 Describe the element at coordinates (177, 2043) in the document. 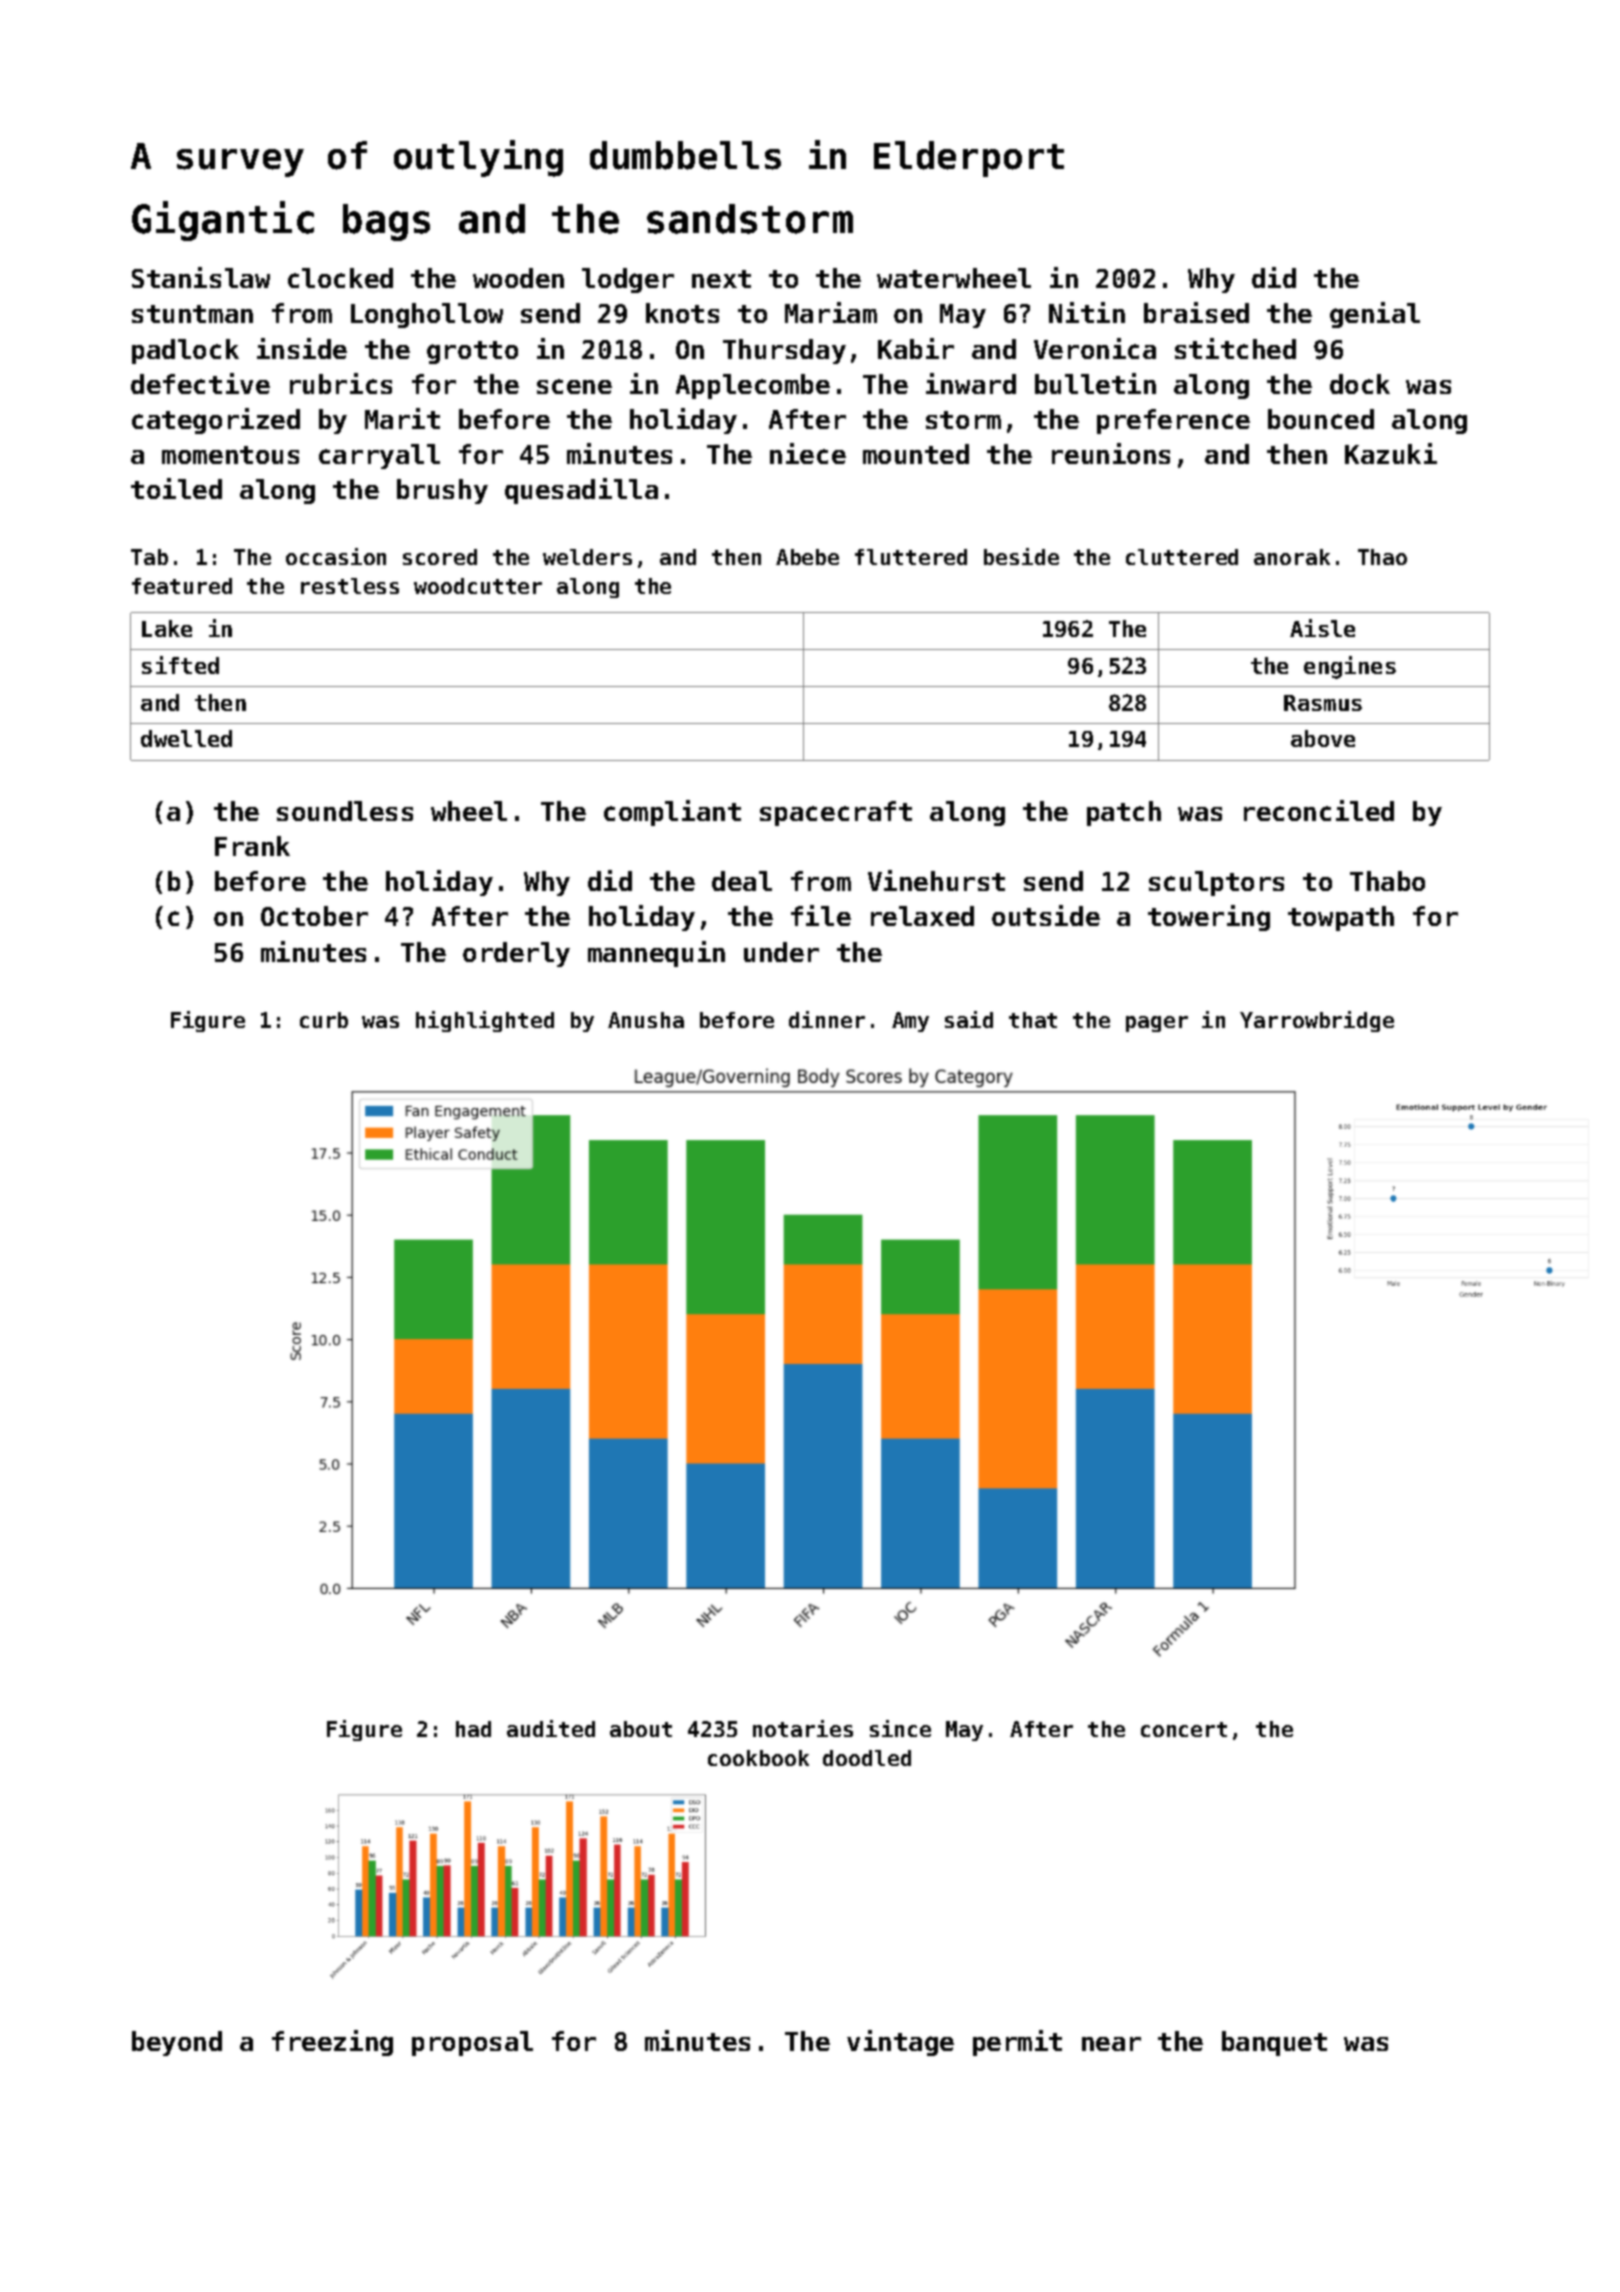

I see `beyond` at that location.
